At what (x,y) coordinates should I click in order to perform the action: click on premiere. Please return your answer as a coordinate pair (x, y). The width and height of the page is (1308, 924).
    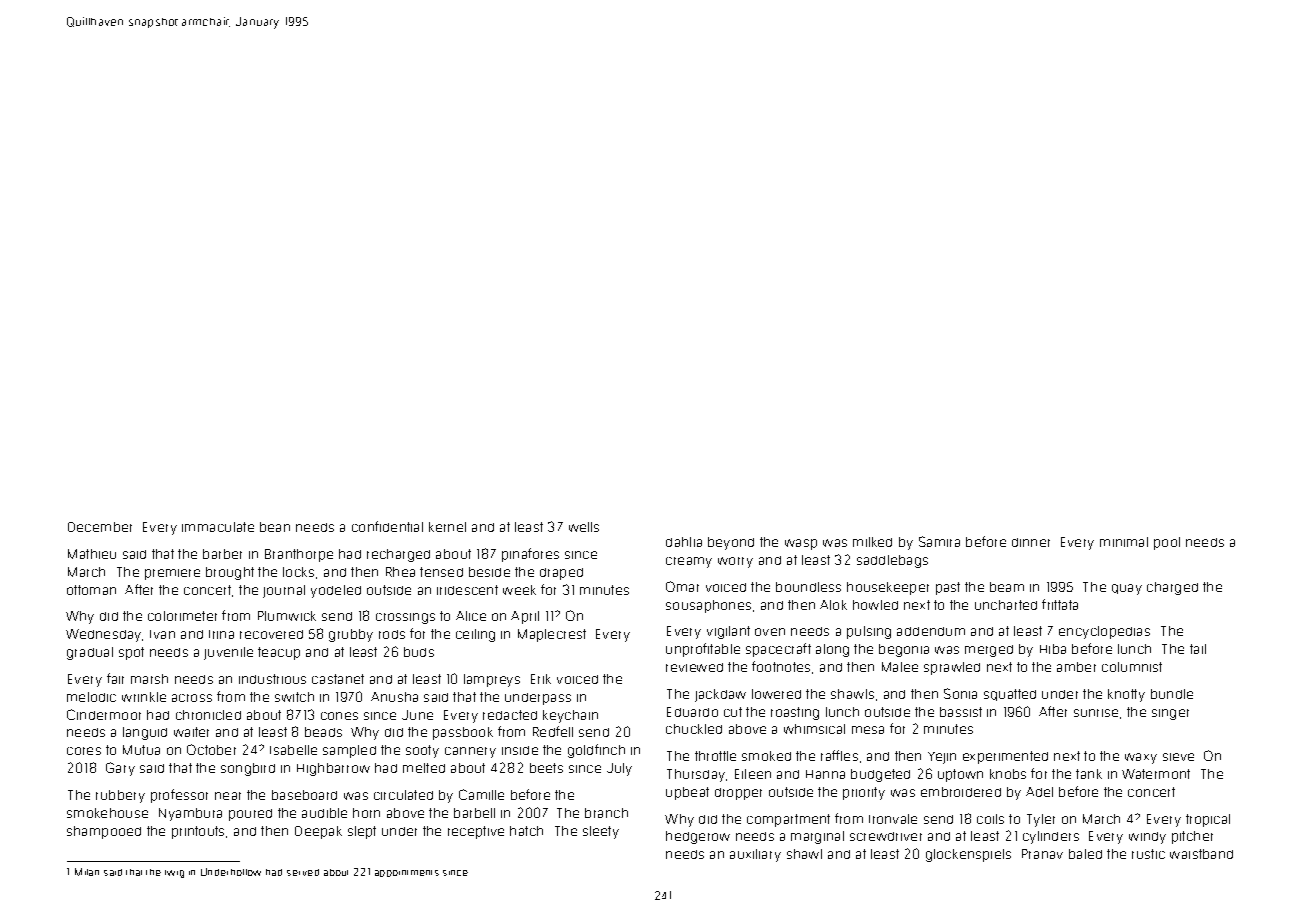
    Looking at the image, I should click on (172, 574).
